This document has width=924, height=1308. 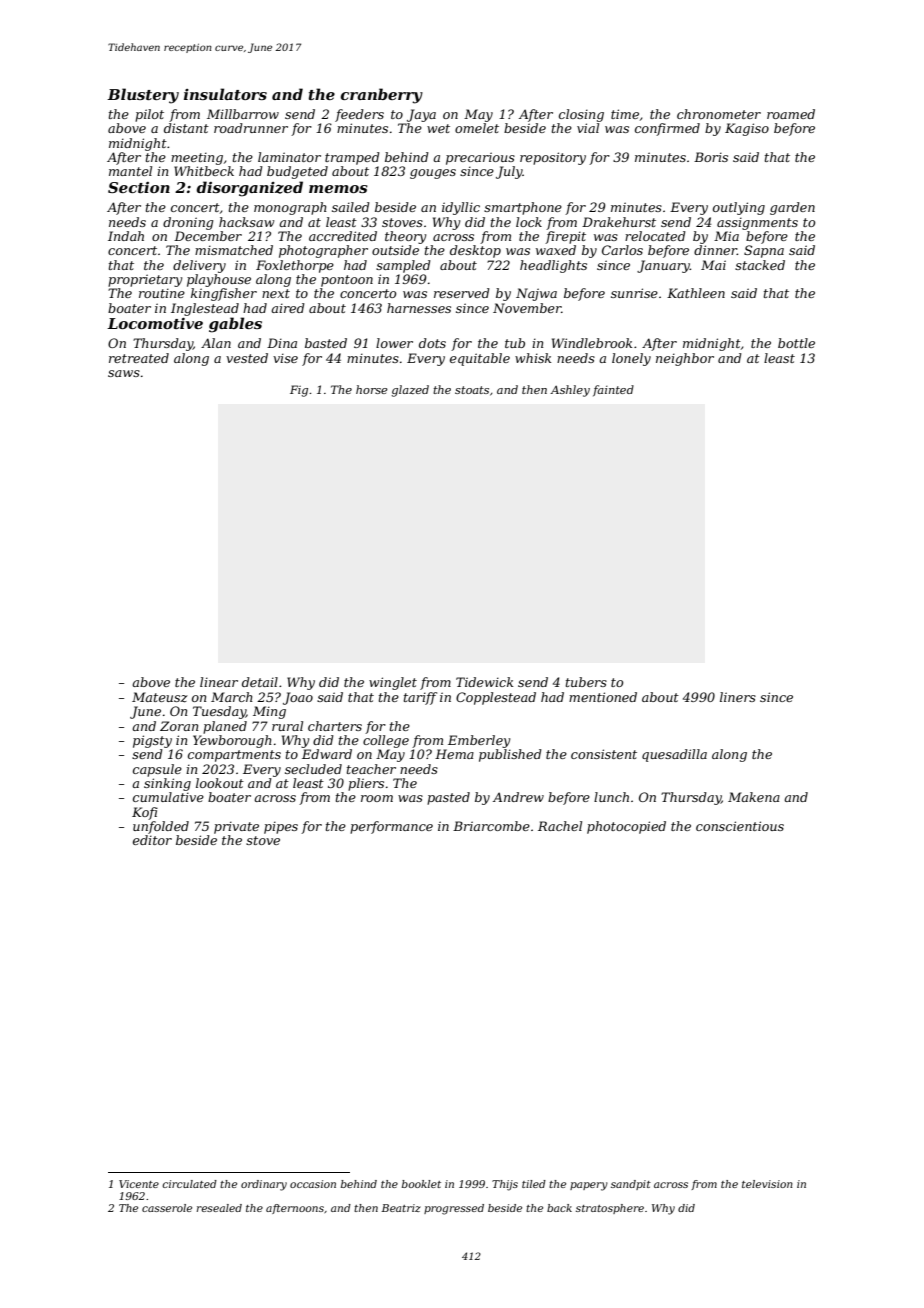 I want to click on television, so click(x=767, y=1184).
